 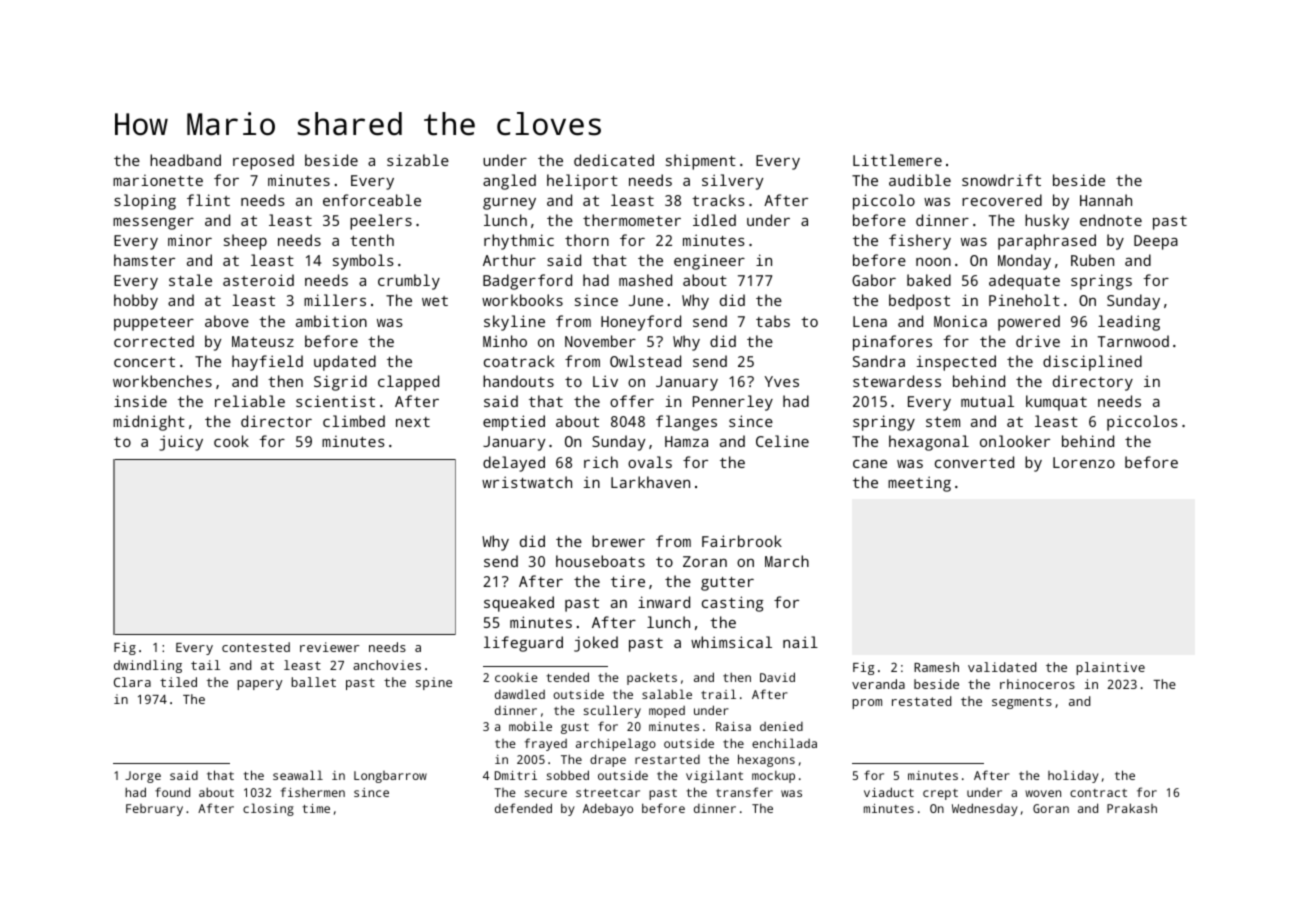 I want to click on shipment, so click(x=701, y=162).
